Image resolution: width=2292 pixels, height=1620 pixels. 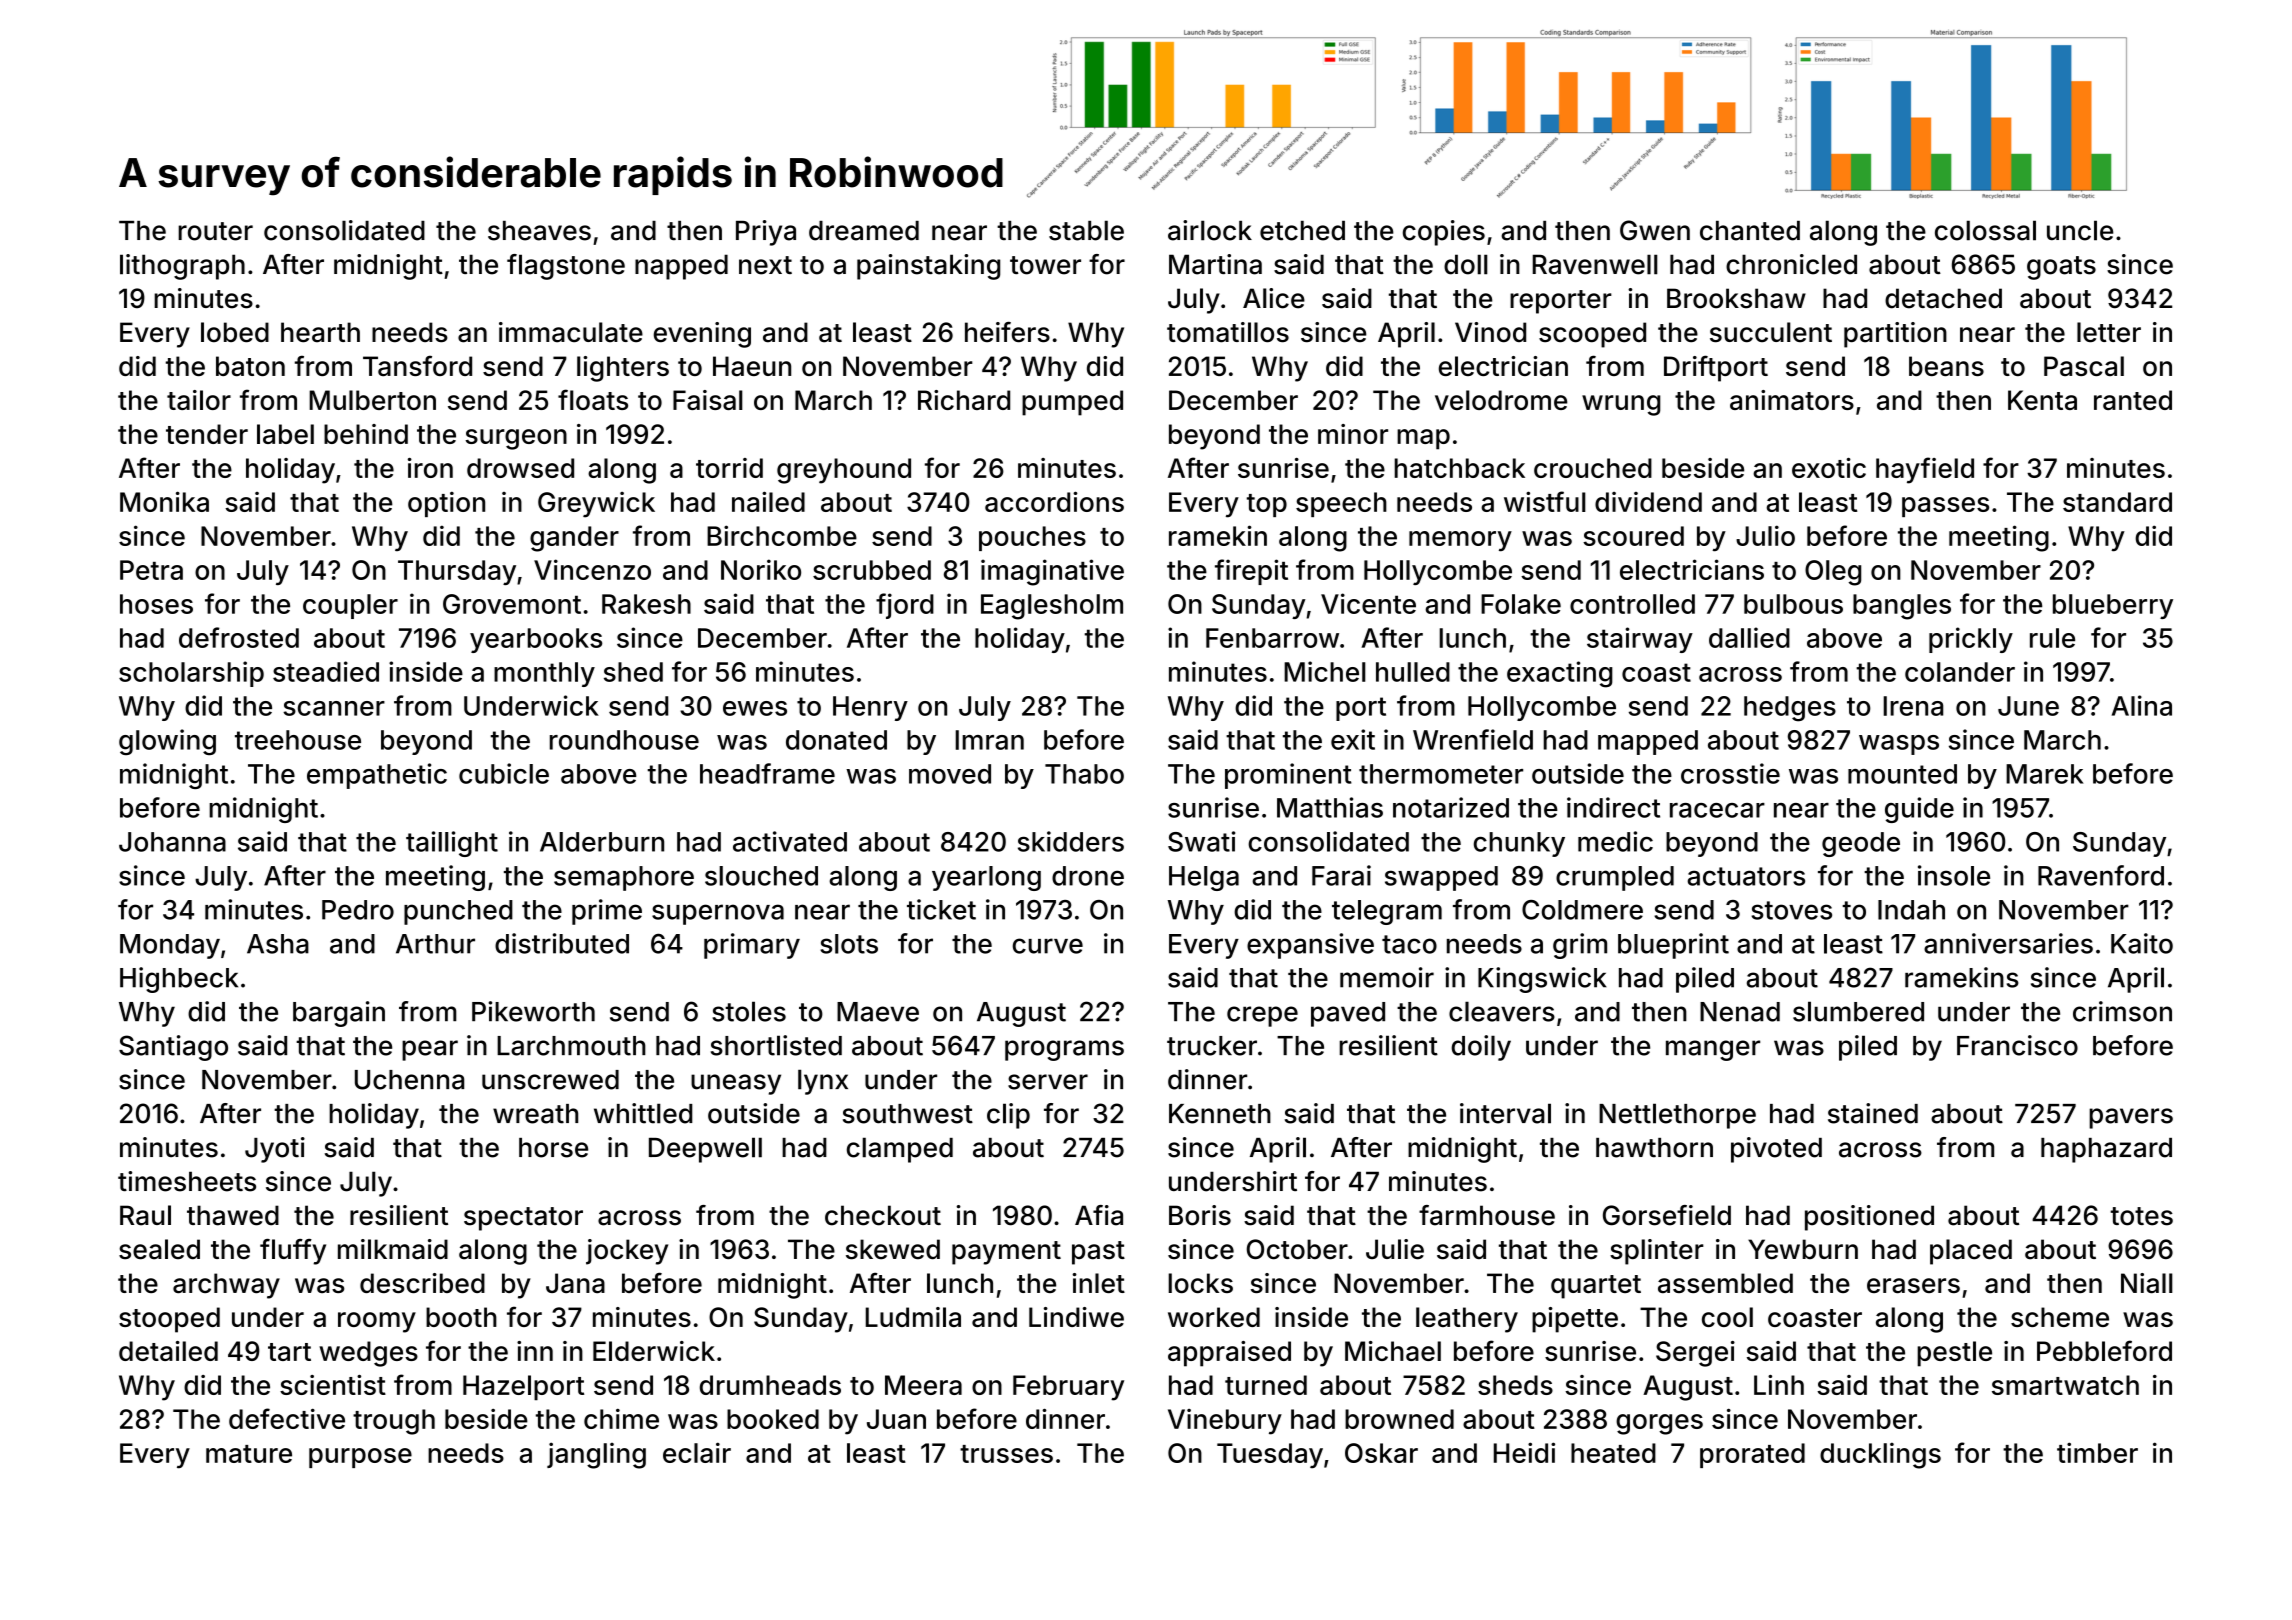 What do you see at coordinates (1098, 1253) in the document?
I see `past` at bounding box center [1098, 1253].
